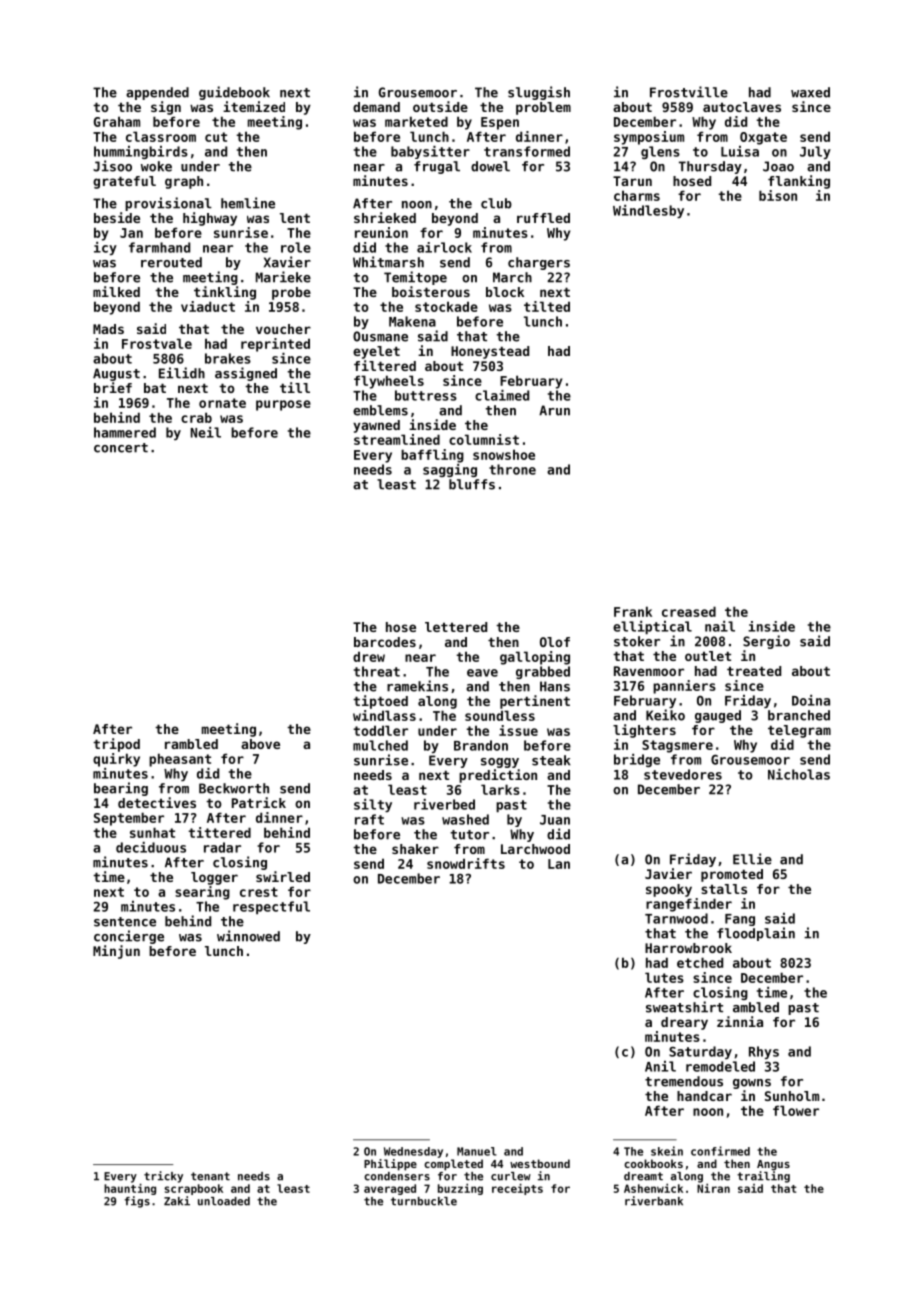  I want to click on drew, so click(369, 656).
